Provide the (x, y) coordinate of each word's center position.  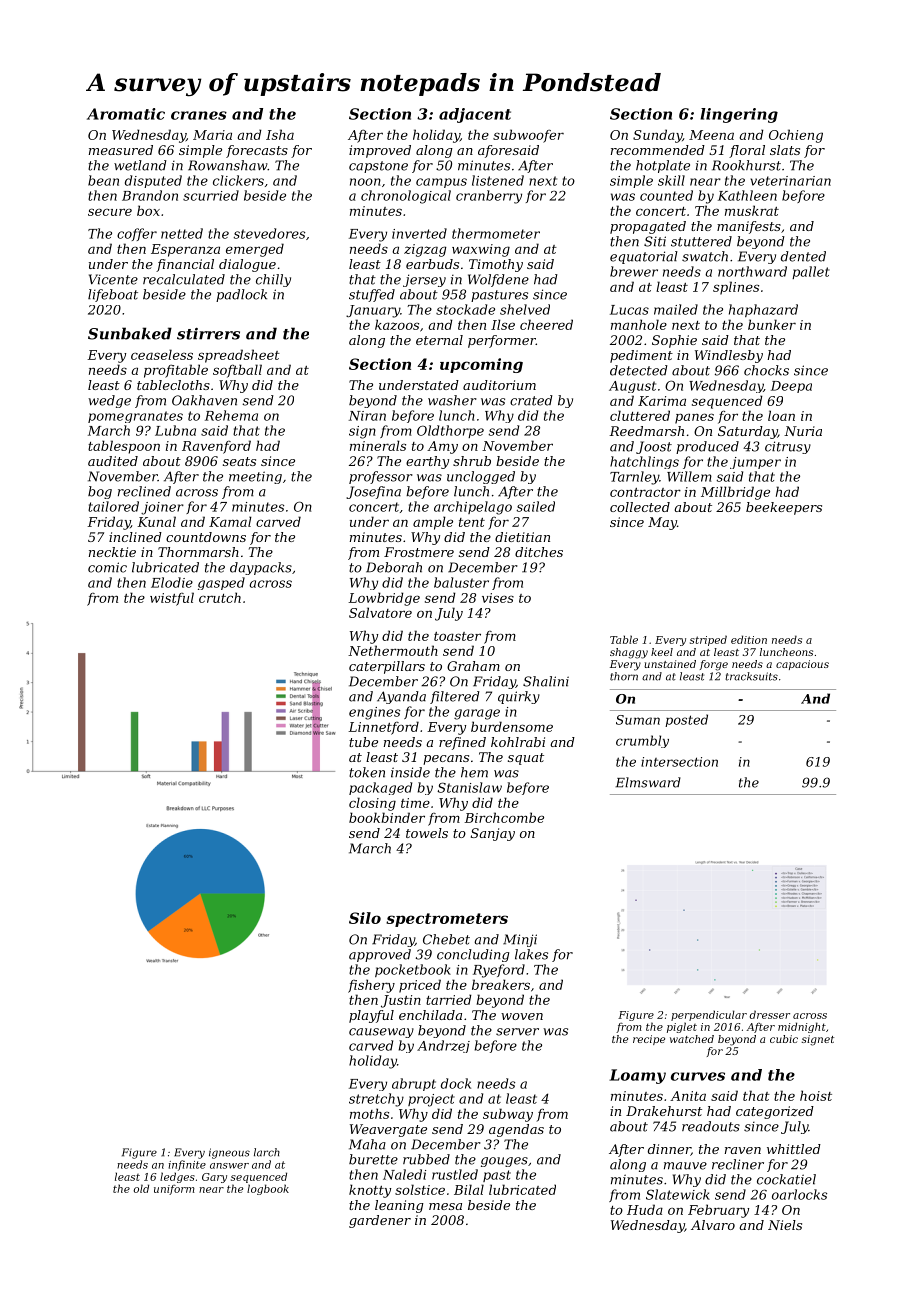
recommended (658, 150)
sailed (536, 506)
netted (182, 233)
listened (498, 180)
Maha (367, 1144)
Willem (689, 476)
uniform (174, 1190)
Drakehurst (664, 1111)
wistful (172, 599)
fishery (371, 986)
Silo (365, 918)
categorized (775, 1112)
